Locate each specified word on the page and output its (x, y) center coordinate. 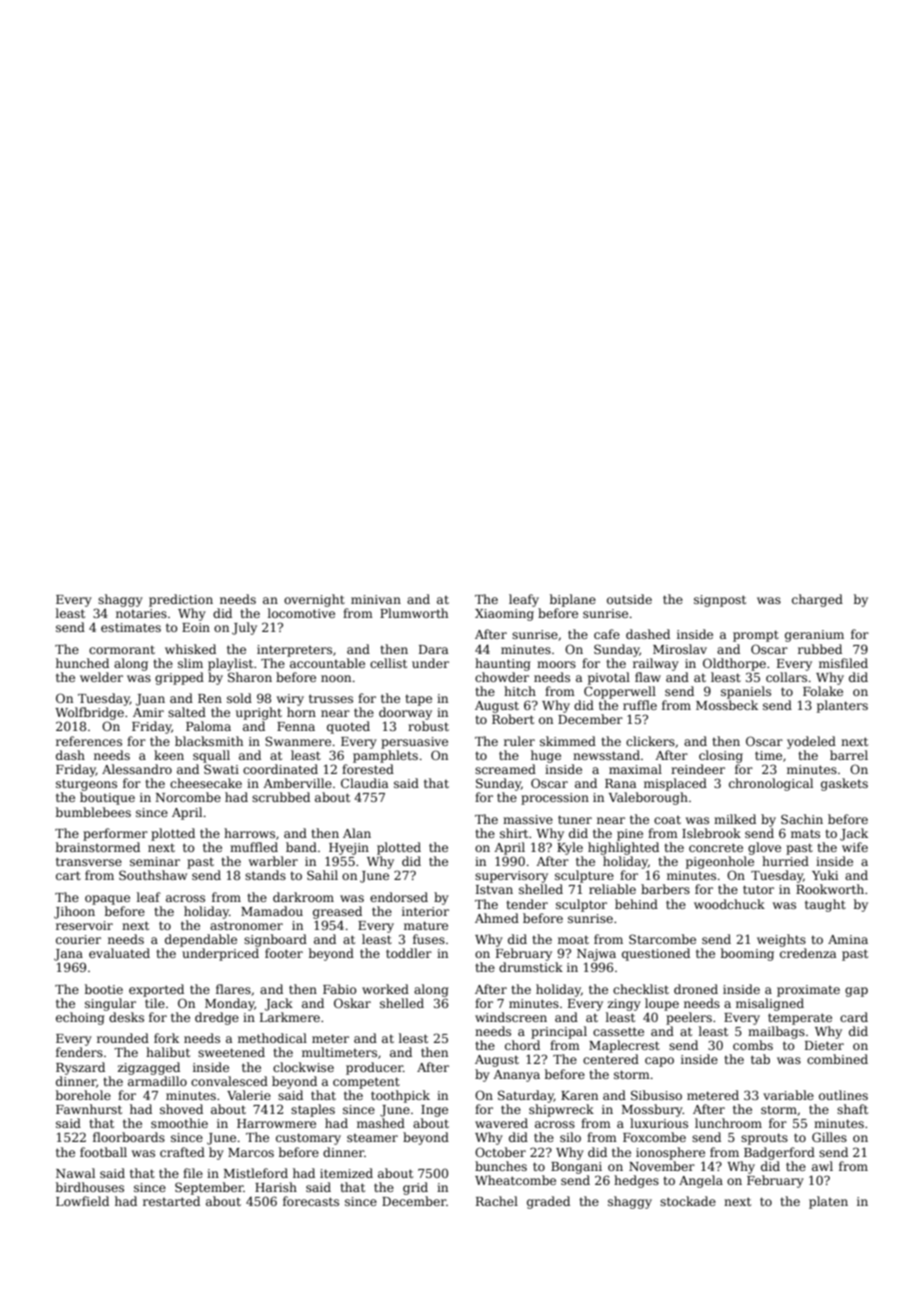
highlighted (623, 848)
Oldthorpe (734, 664)
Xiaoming (504, 615)
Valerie (249, 1095)
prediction (181, 600)
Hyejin (349, 849)
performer (115, 834)
